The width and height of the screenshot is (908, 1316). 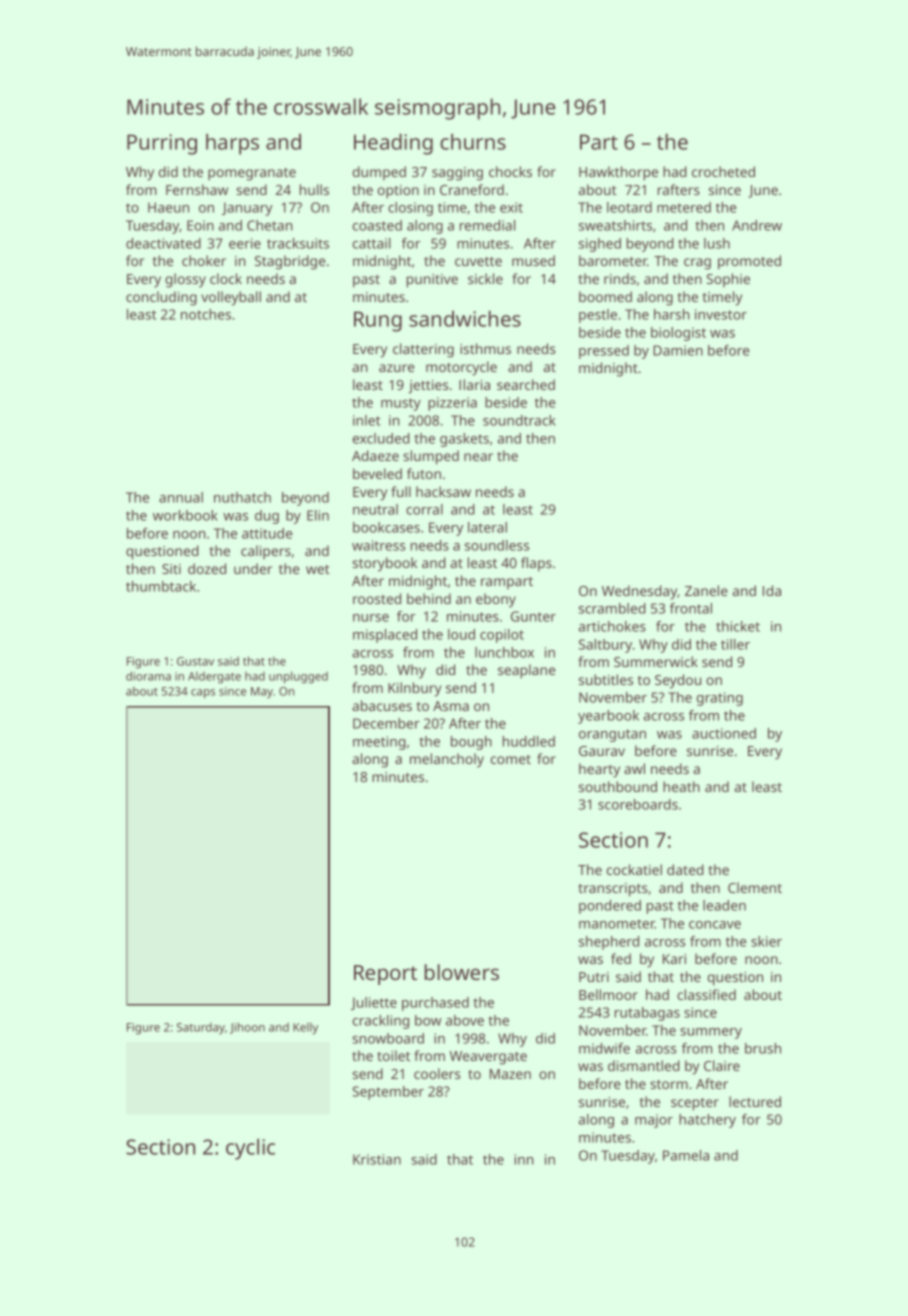 What do you see at coordinates (723, 171) in the screenshot?
I see `crocheted` at bounding box center [723, 171].
